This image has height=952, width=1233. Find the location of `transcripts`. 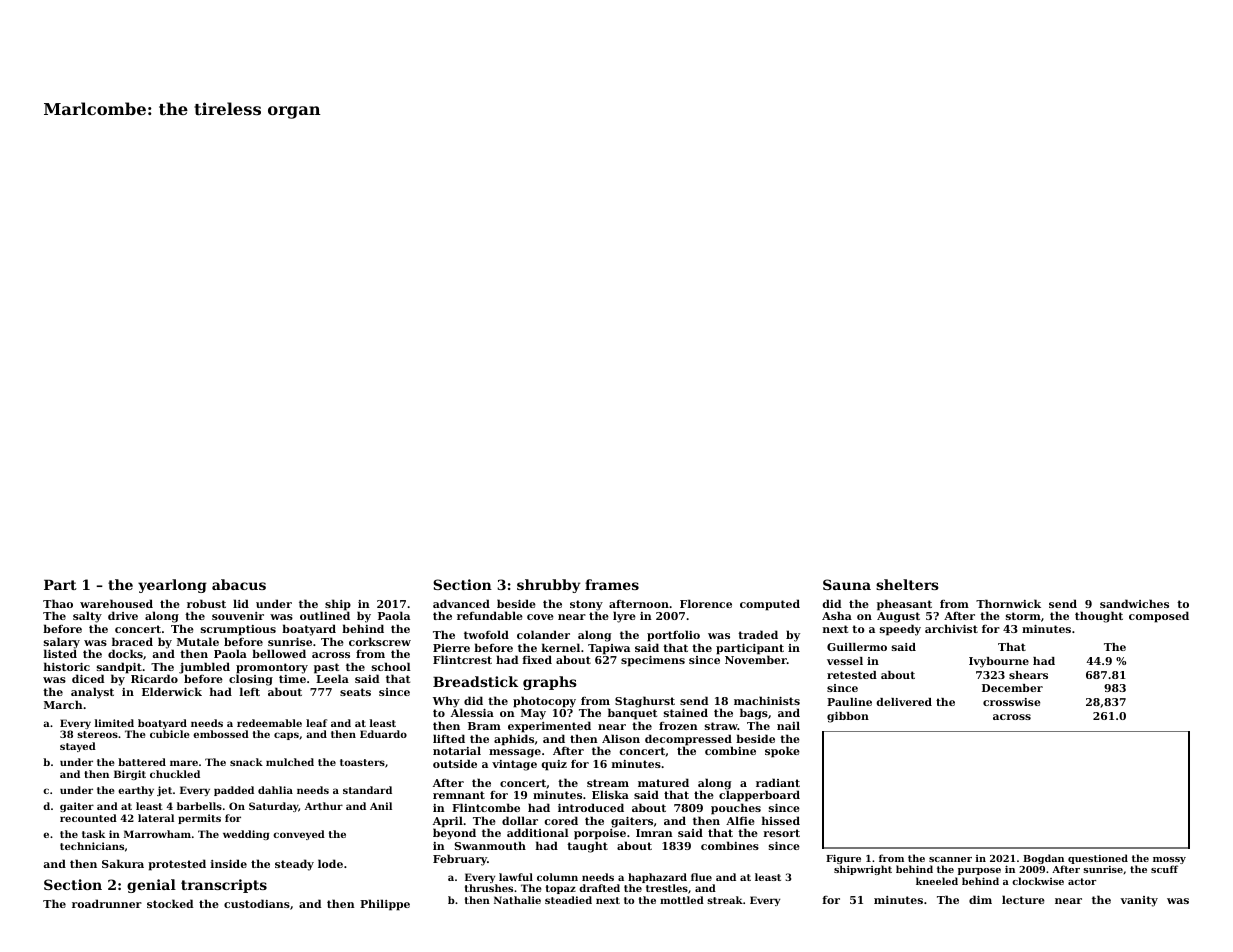

transcripts is located at coordinates (224, 886).
